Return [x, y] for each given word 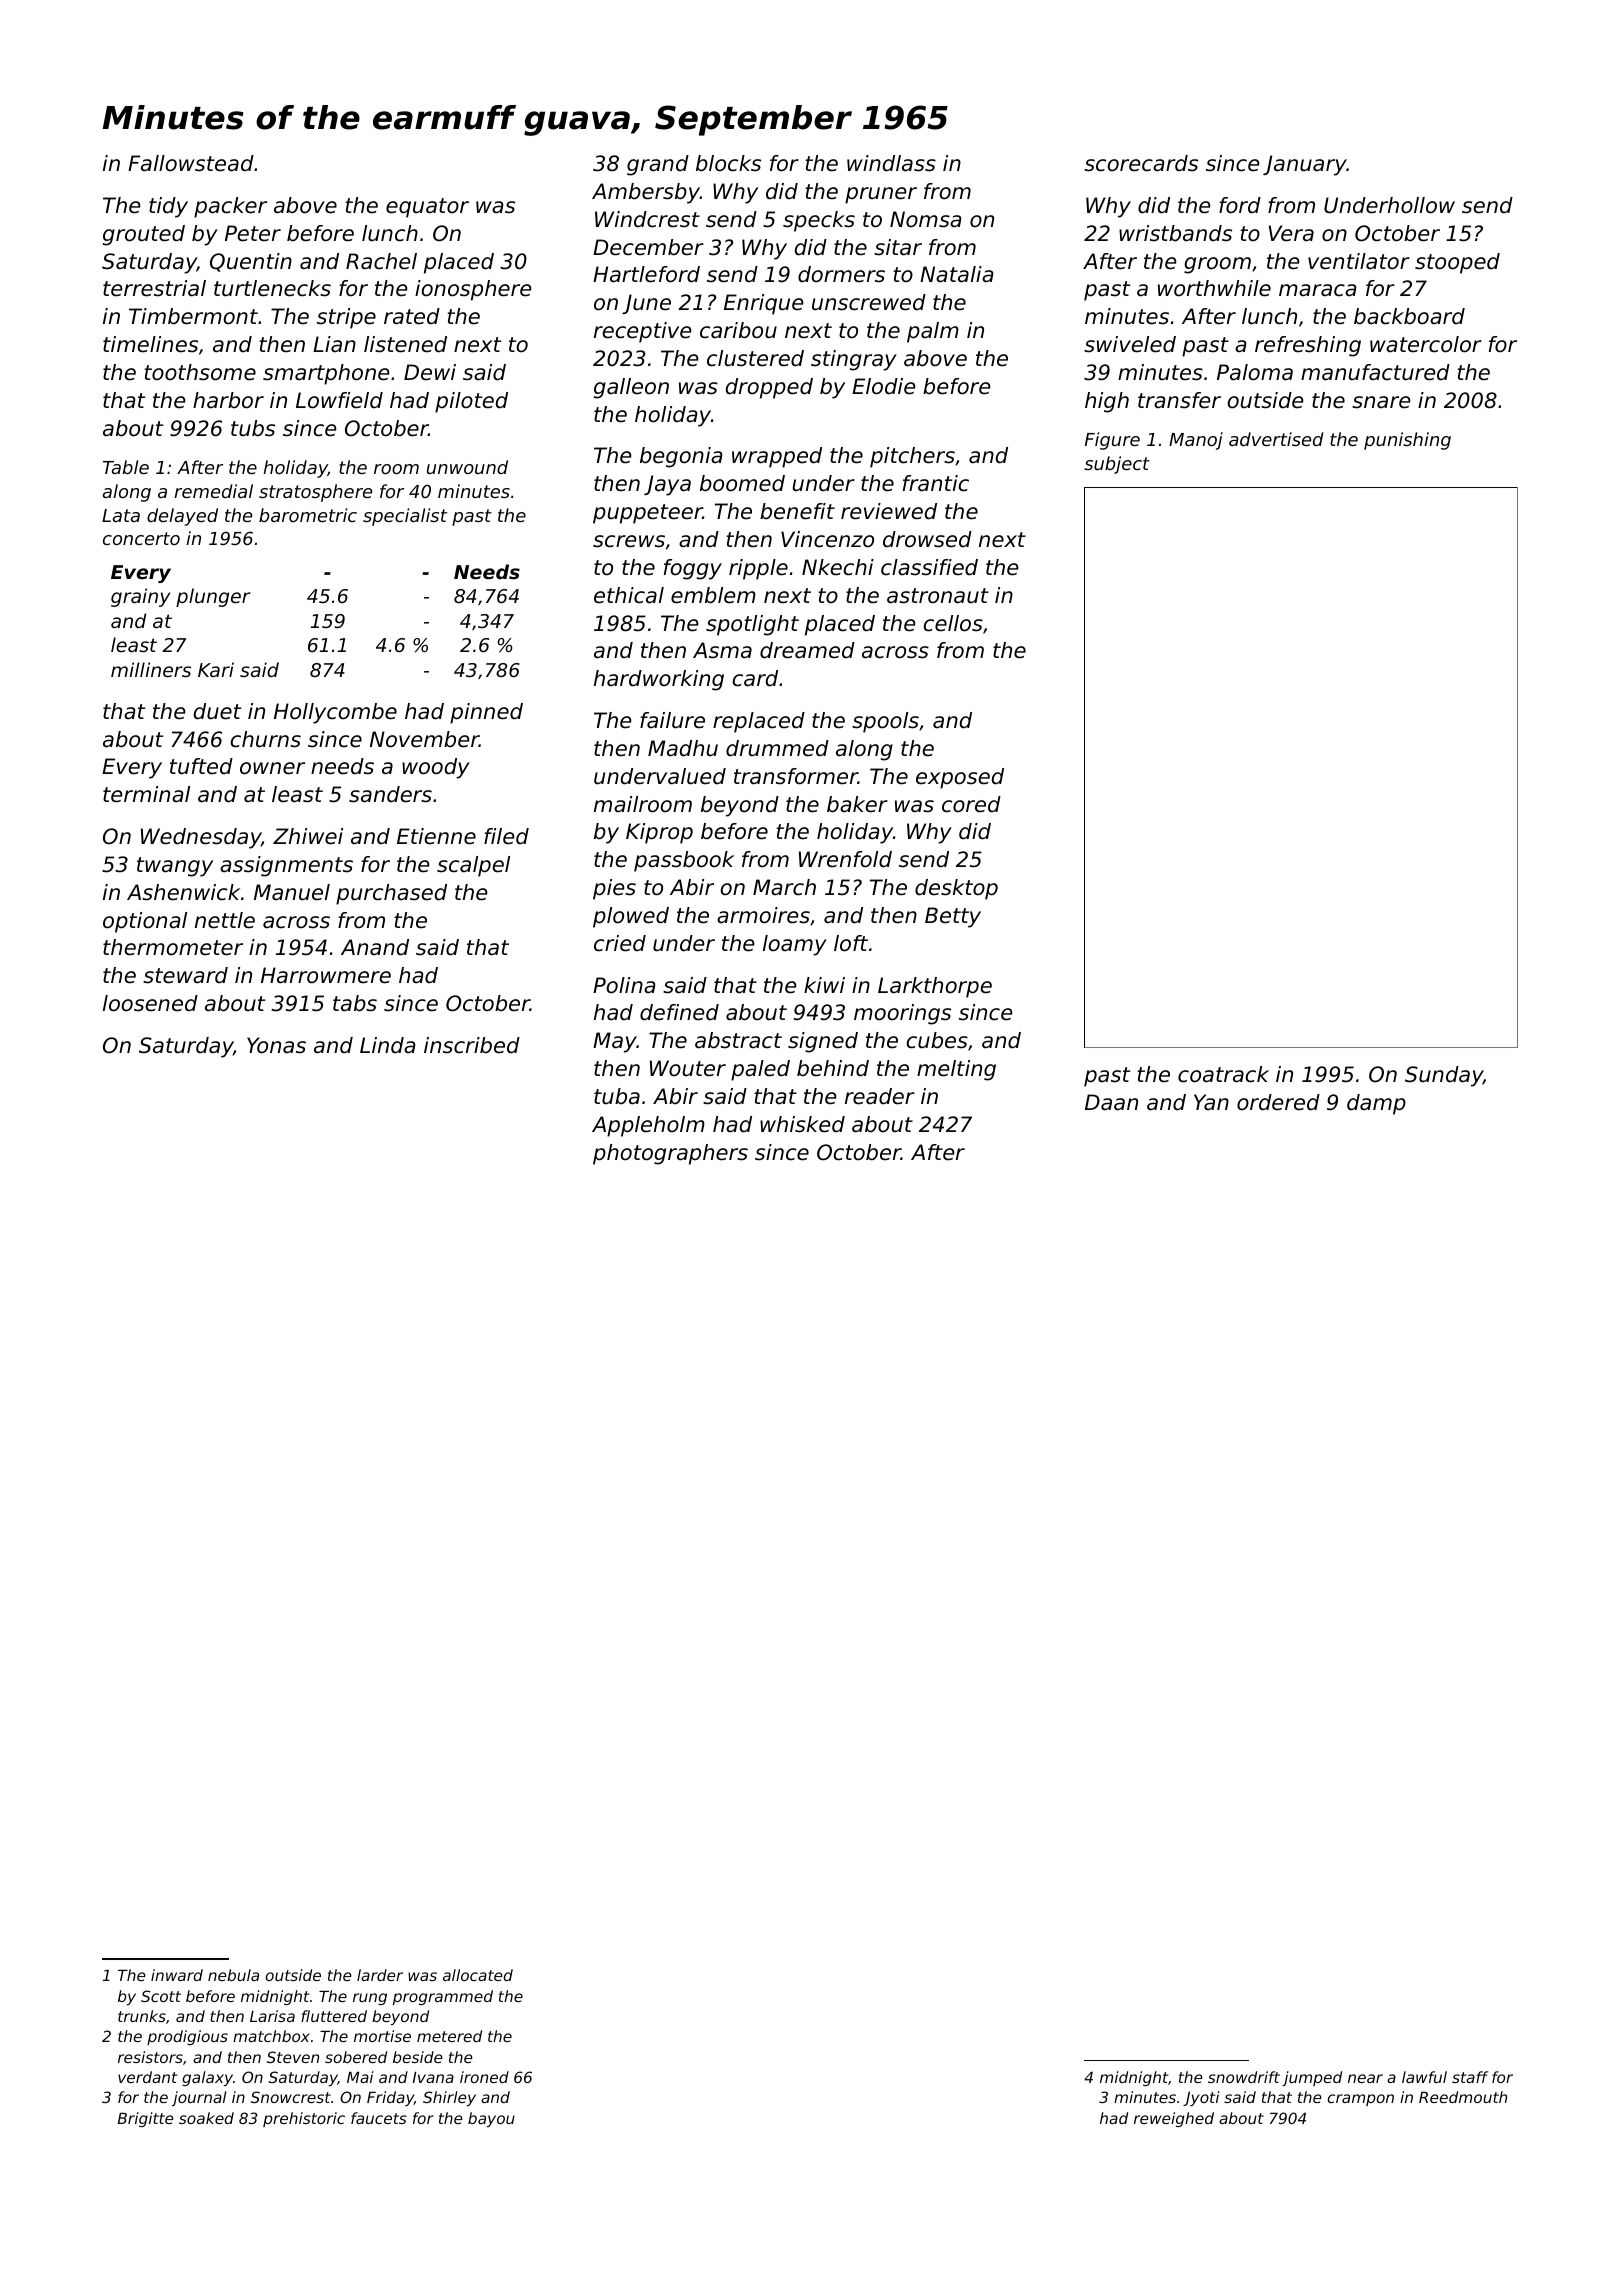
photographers [670, 1154]
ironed [484, 2077]
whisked [802, 1124]
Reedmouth [1463, 2097]
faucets [379, 2118]
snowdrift [1244, 2077]
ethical [629, 595]
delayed [182, 517]
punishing [1407, 441]
